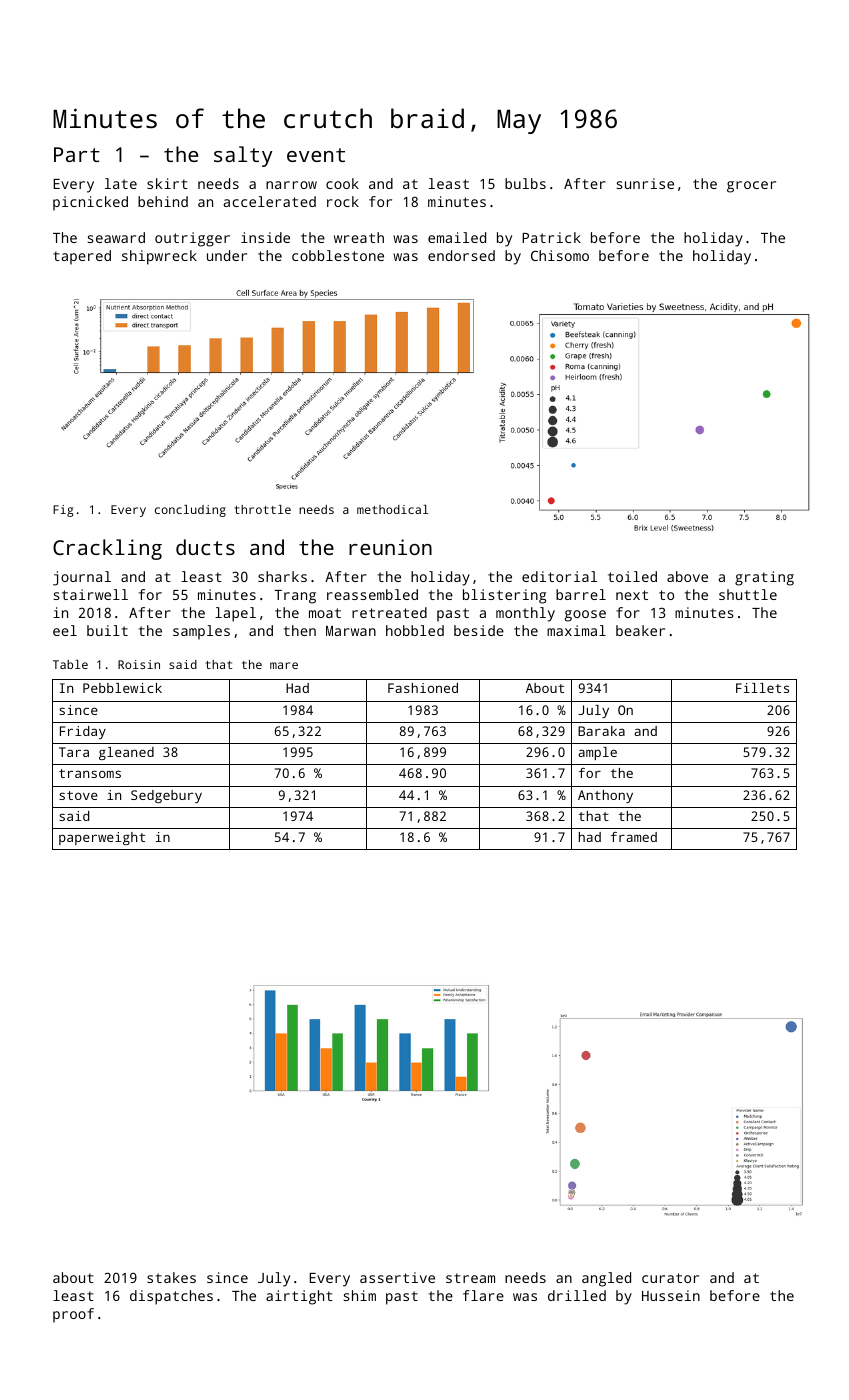 The image size is (849, 1400). Describe the element at coordinates (107, 630) in the page. I see `built` at that location.
